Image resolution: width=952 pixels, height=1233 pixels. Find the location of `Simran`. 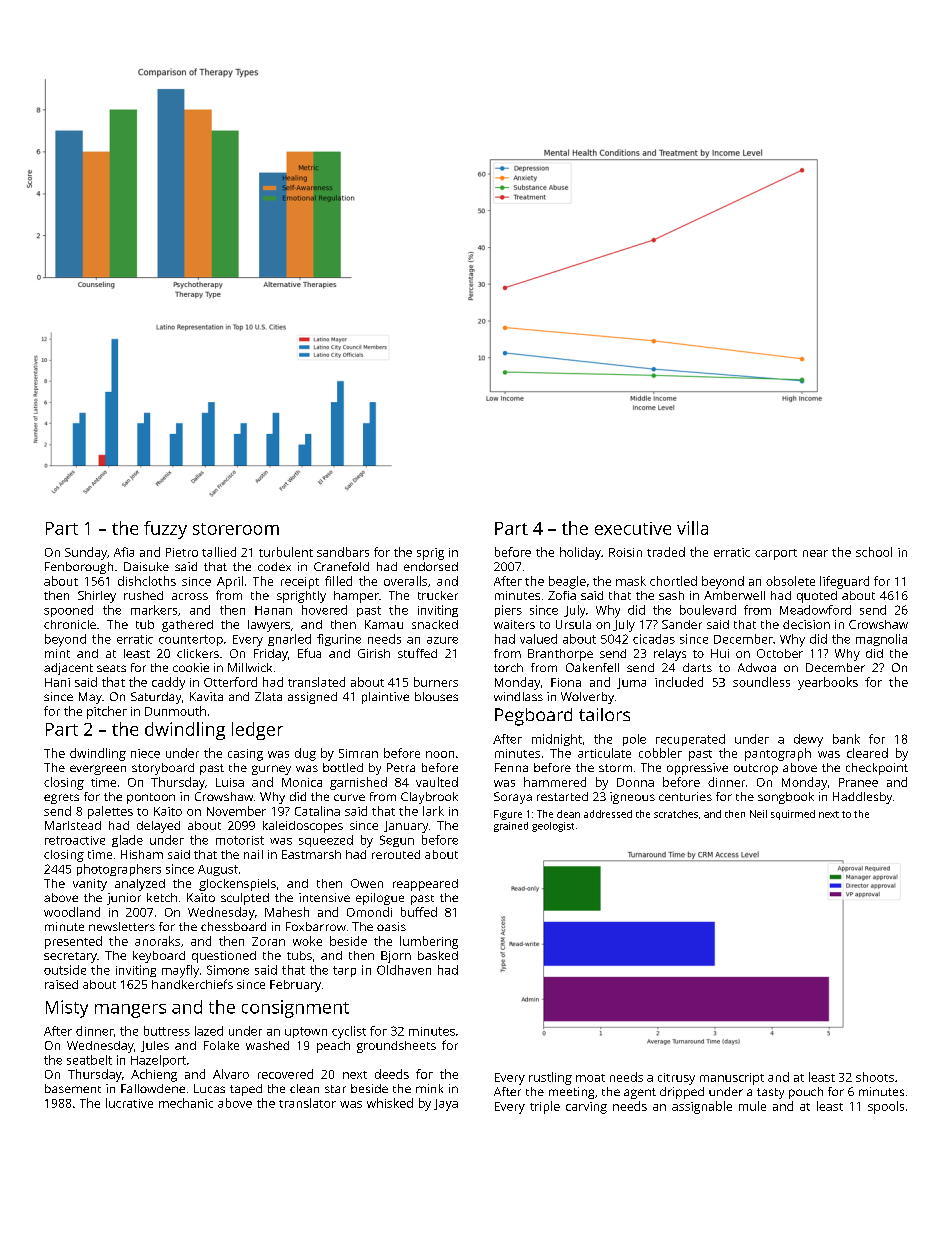

Simran is located at coordinates (358, 753).
